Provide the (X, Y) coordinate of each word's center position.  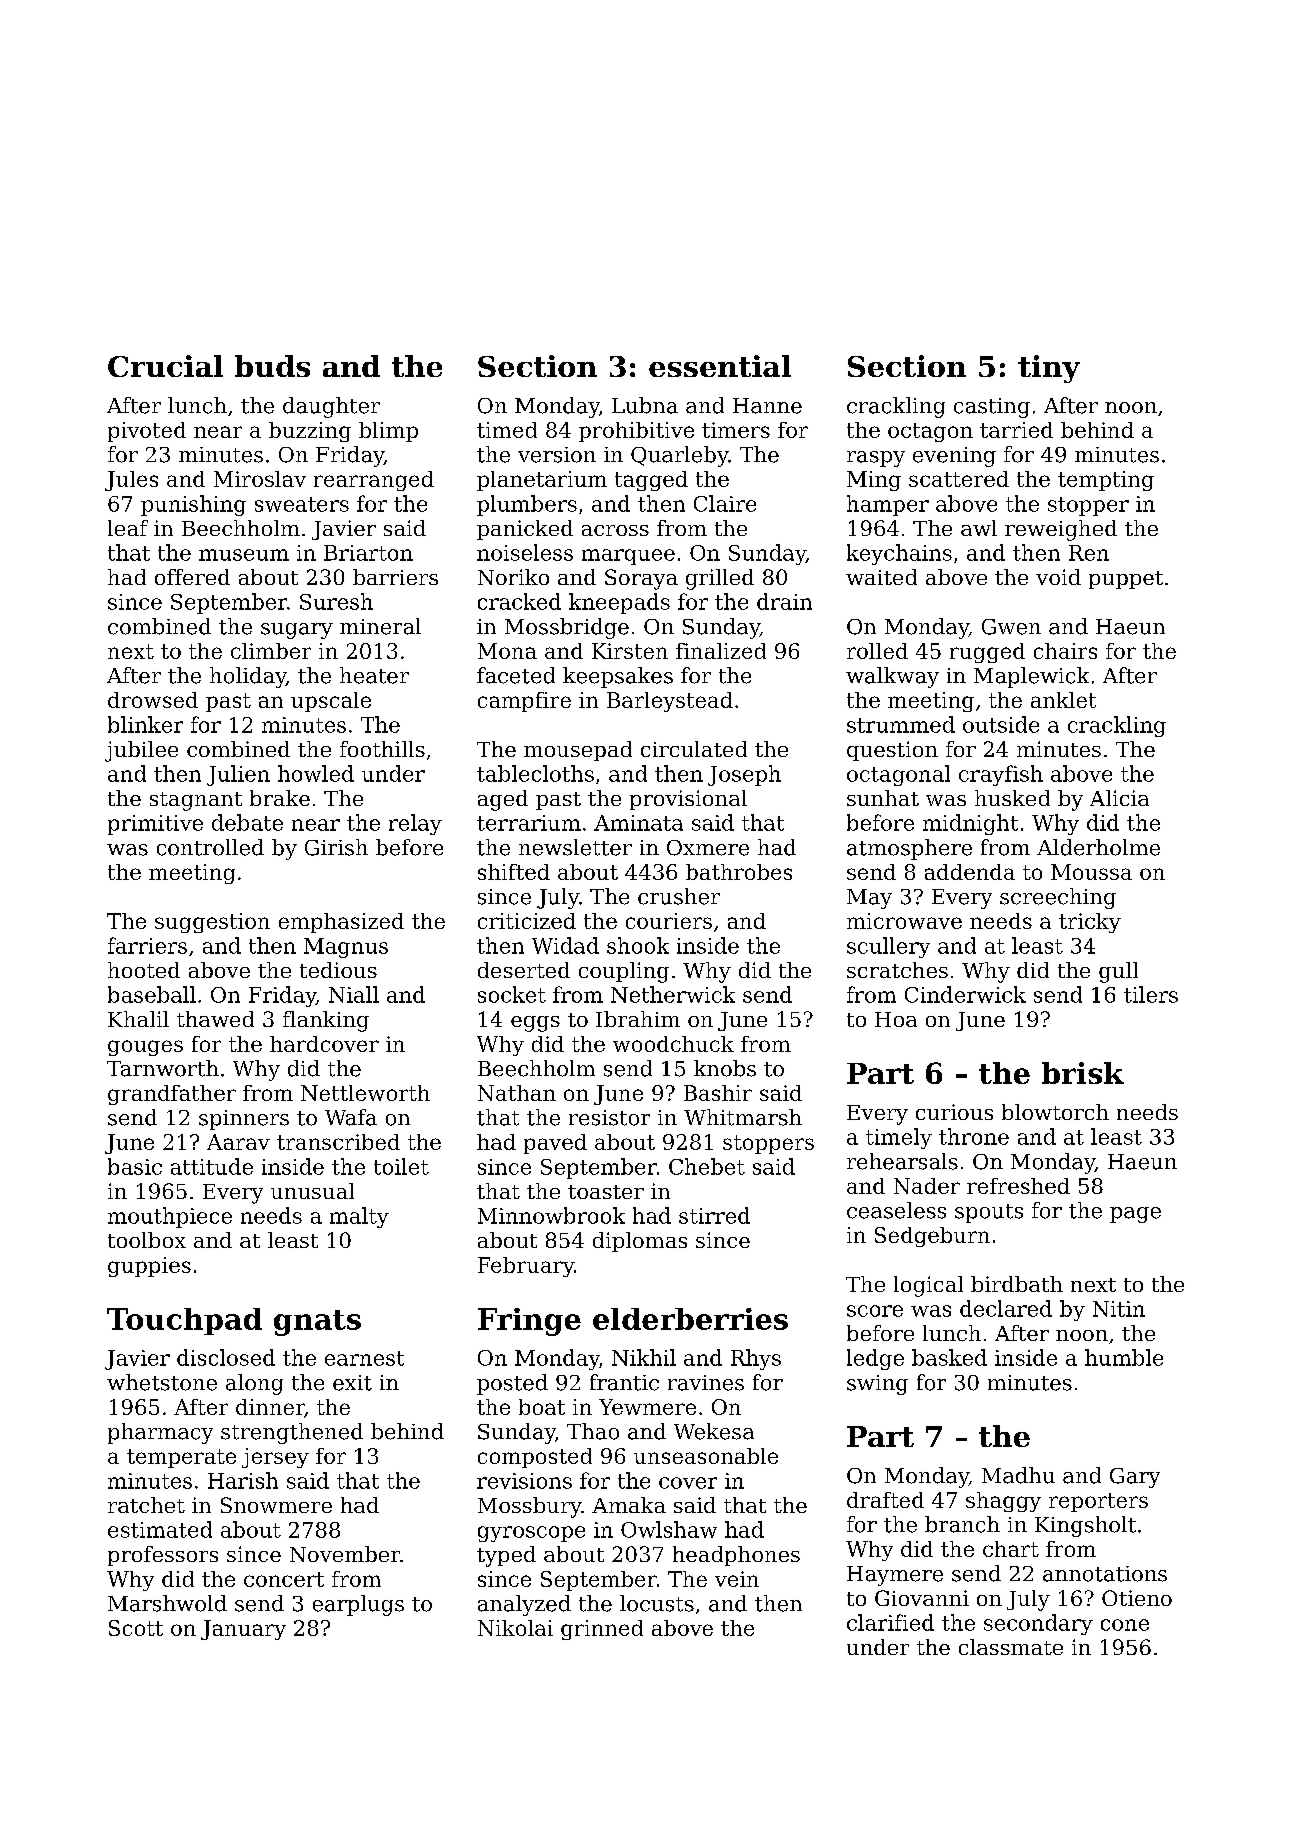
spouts (989, 1213)
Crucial (165, 366)
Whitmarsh (743, 1117)
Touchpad (184, 1321)
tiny (1049, 369)
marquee (628, 557)
